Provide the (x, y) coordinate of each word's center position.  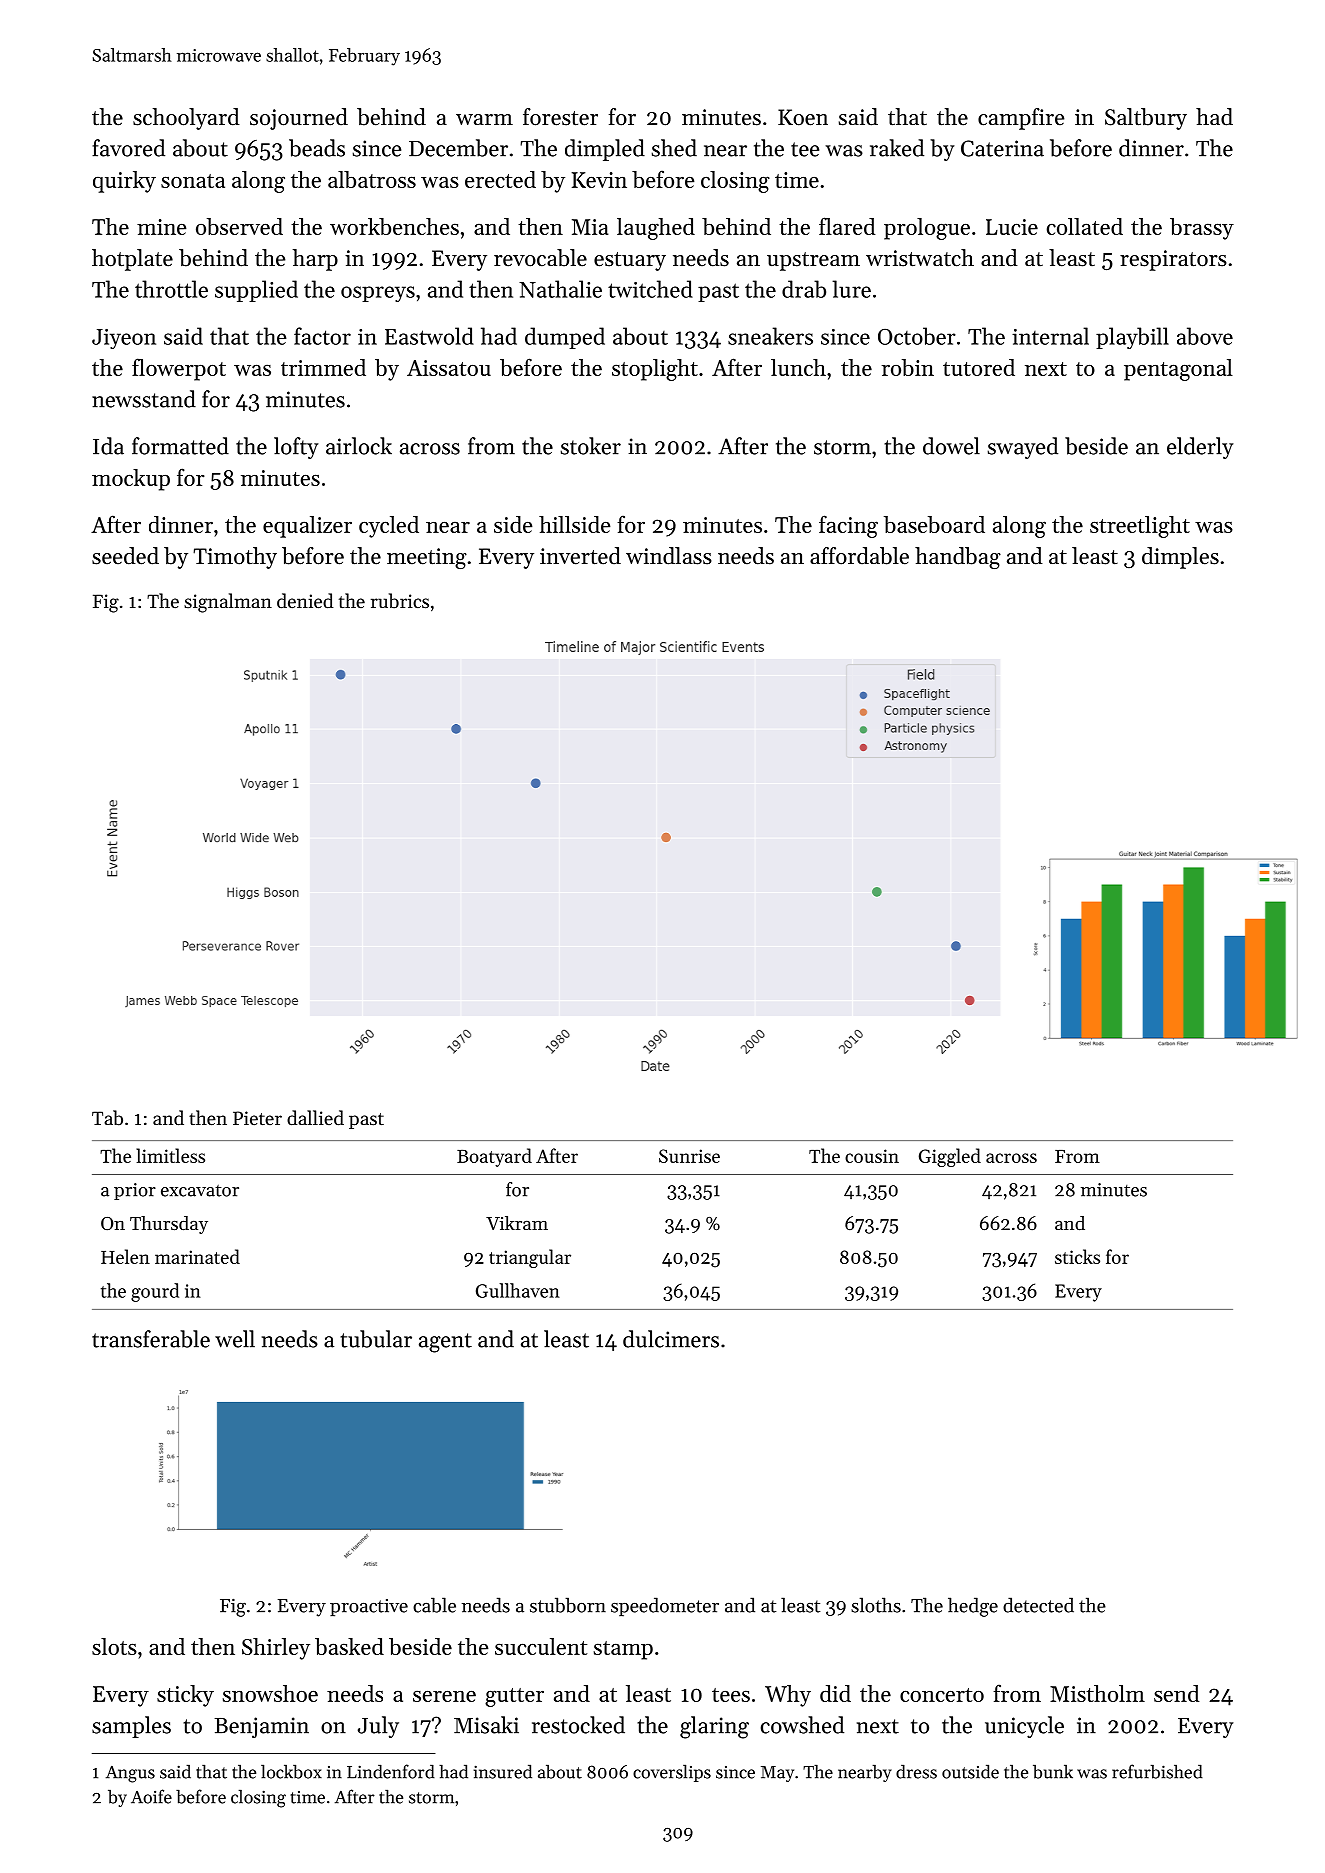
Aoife (151, 1796)
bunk (1053, 1771)
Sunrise (689, 1156)
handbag (958, 558)
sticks (1077, 1256)
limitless (170, 1155)
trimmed (323, 367)
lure (851, 289)
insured (503, 1771)
